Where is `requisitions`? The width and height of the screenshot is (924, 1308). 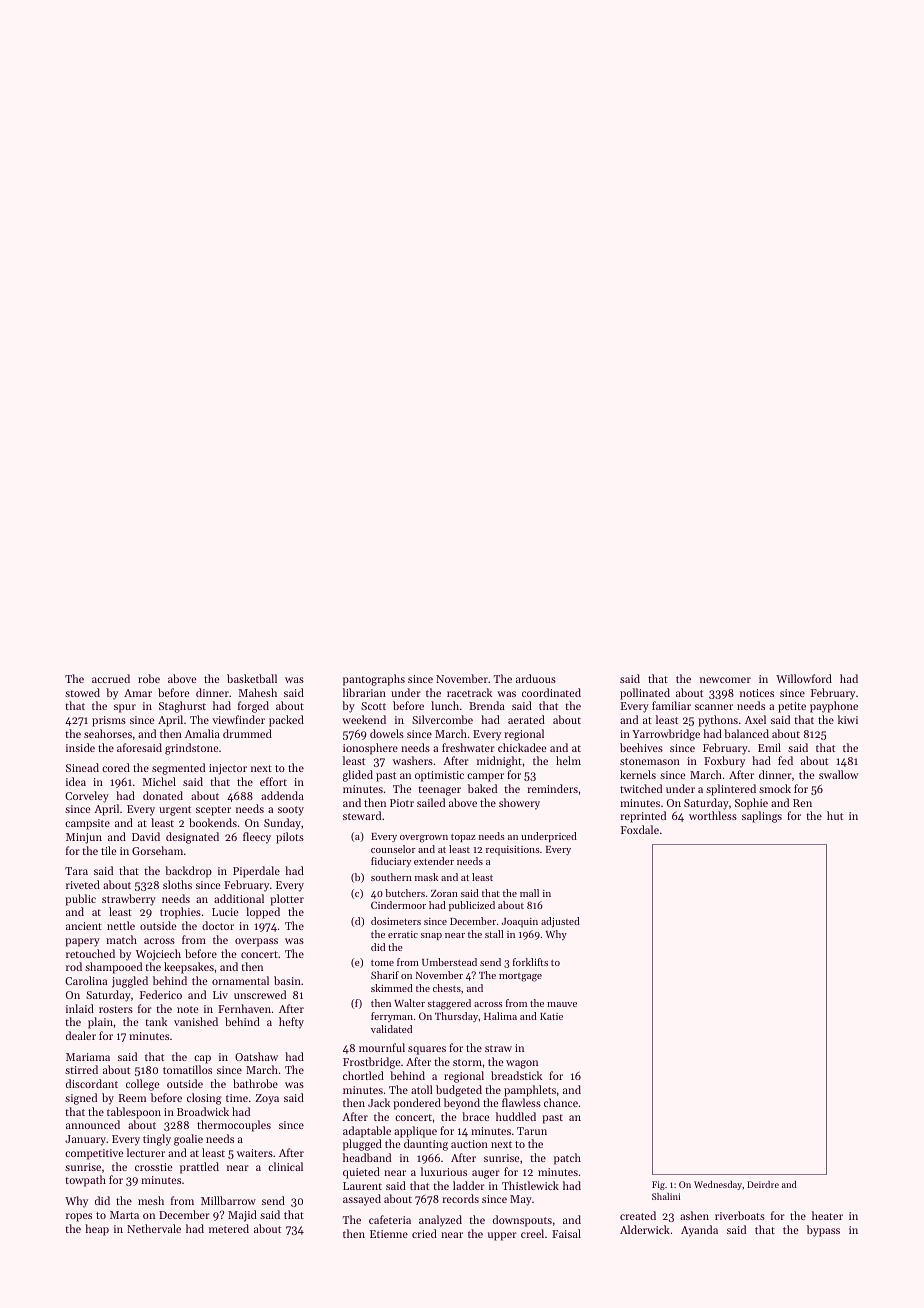
requisitions is located at coordinates (513, 851).
